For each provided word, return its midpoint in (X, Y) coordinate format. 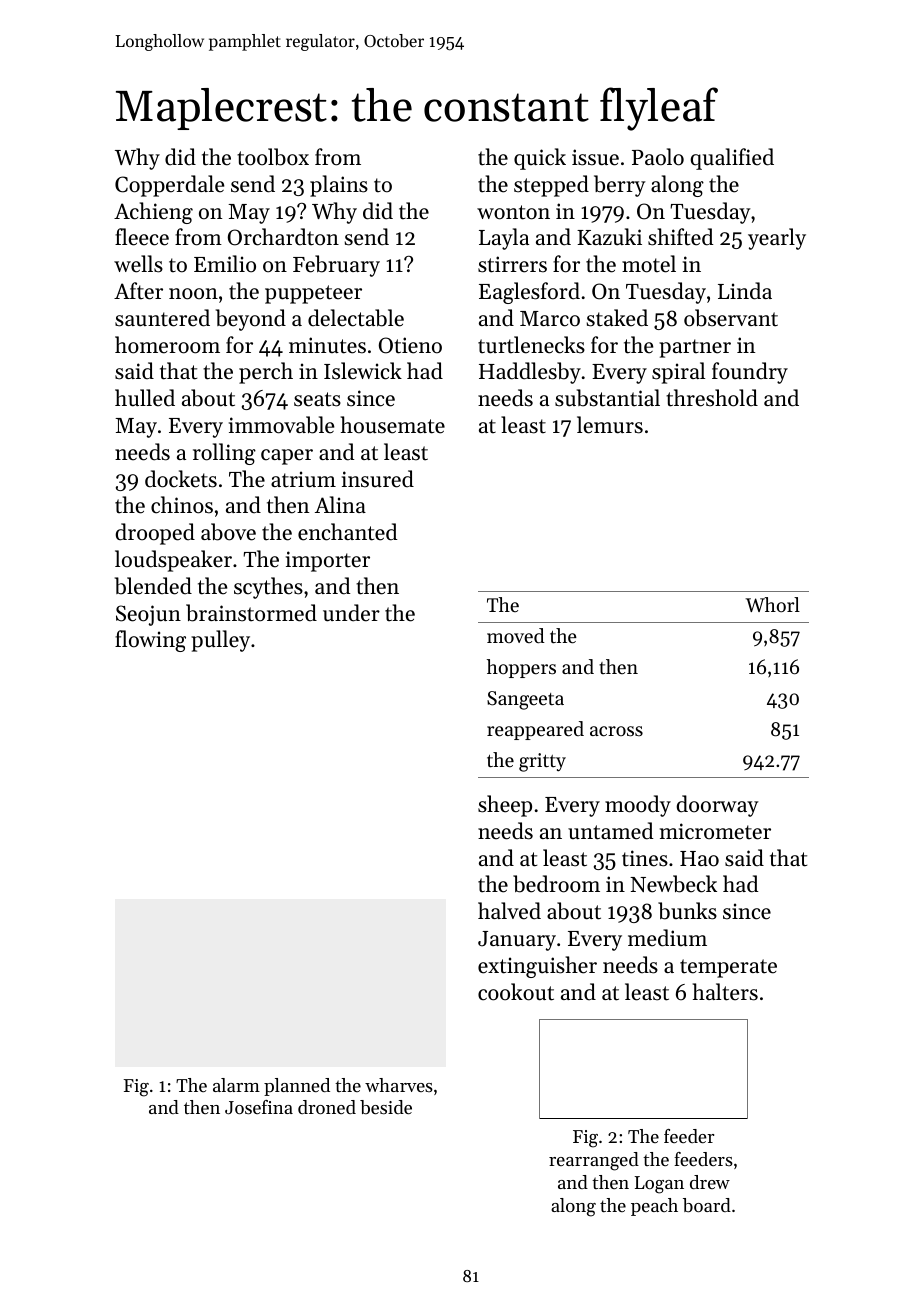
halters (725, 992)
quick (540, 159)
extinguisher (537, 967)
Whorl (772, 604)
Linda (745, 291)
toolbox (273, 157)
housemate (393, 425)
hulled (145, 398)
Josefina (259, 1107)
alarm (236, 1085)
